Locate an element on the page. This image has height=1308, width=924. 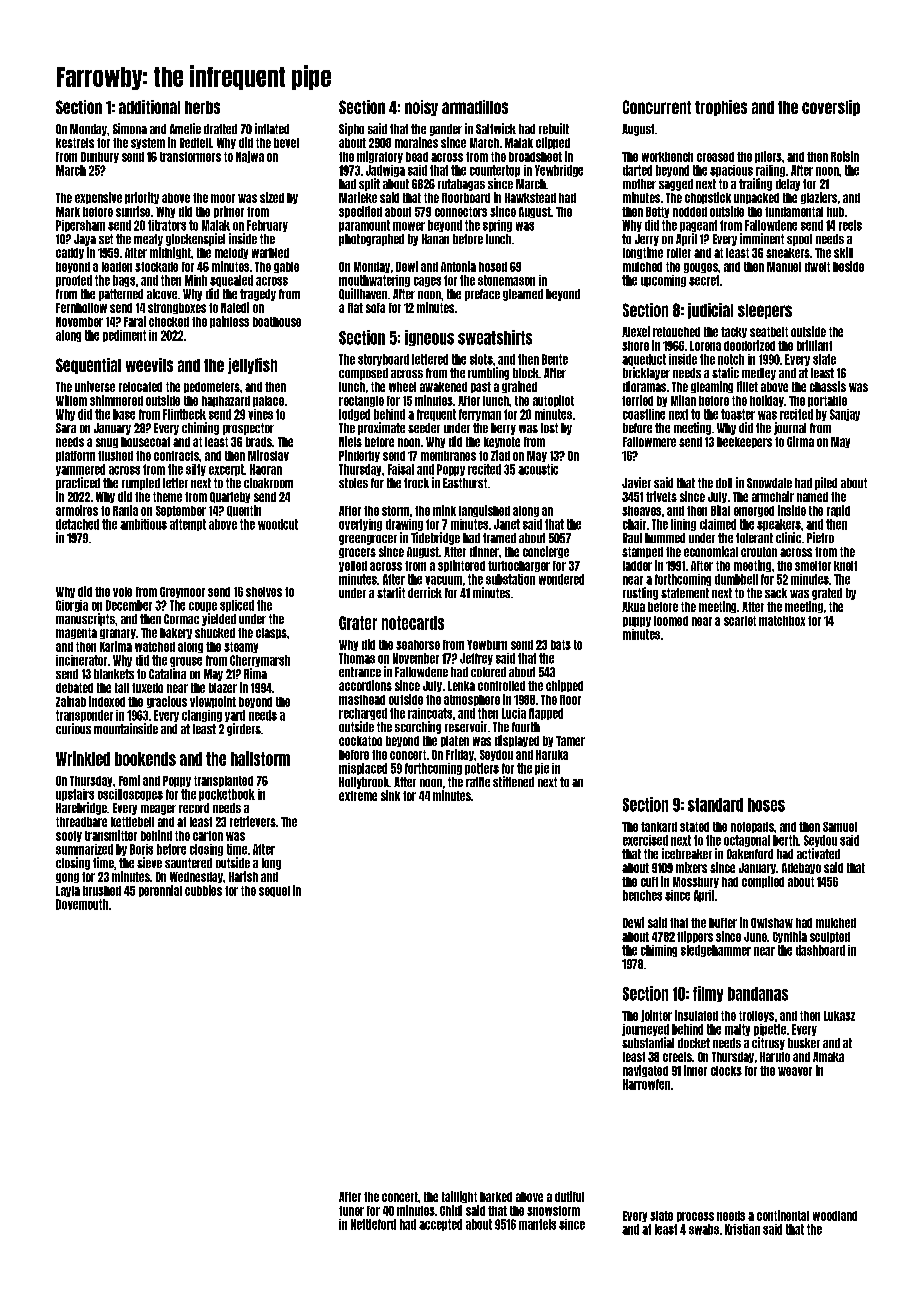
Tamer is located at coordinates (570, 741).
